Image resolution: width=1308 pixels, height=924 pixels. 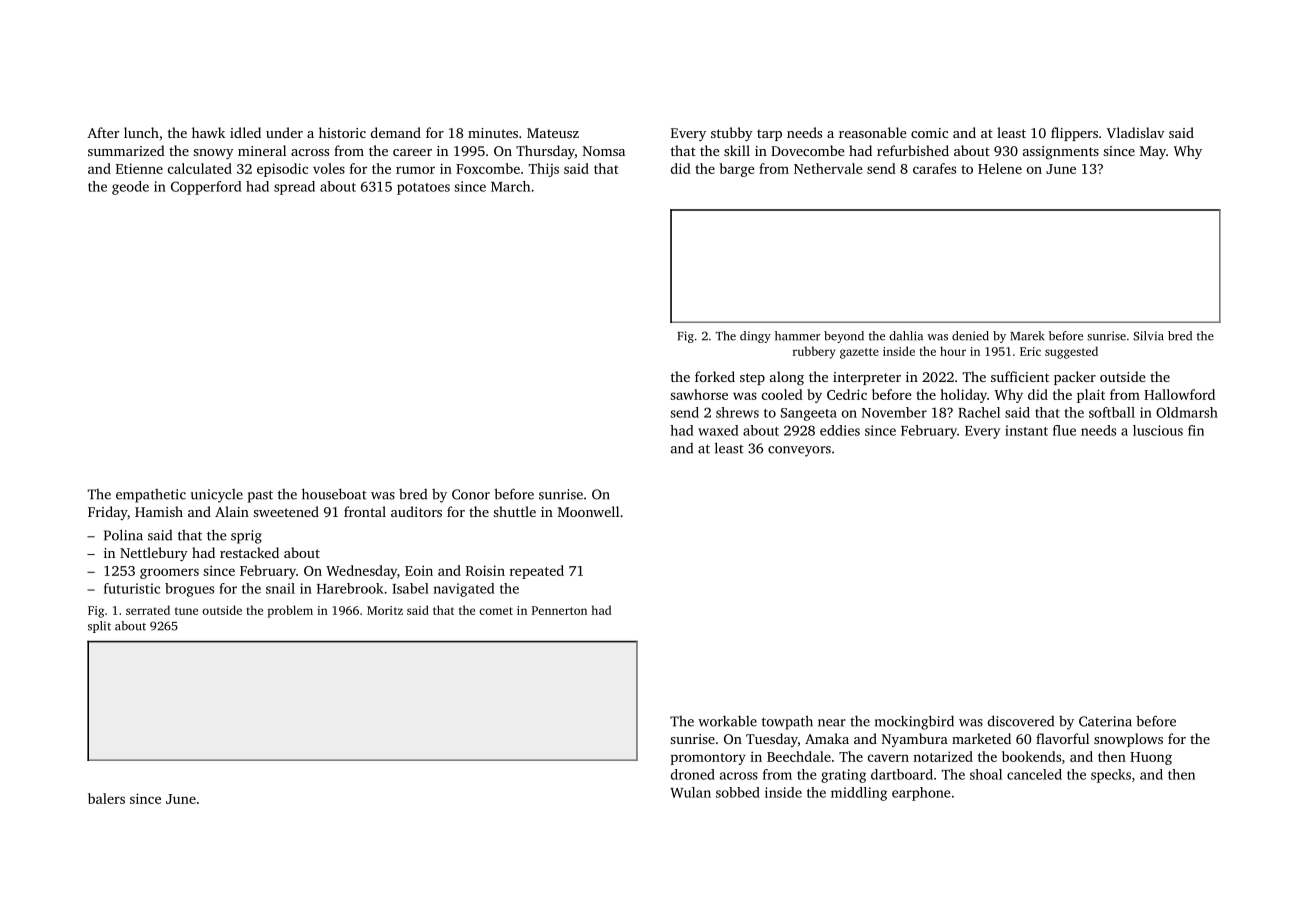 I want to click on Conor, so click(x=471, y=494).
